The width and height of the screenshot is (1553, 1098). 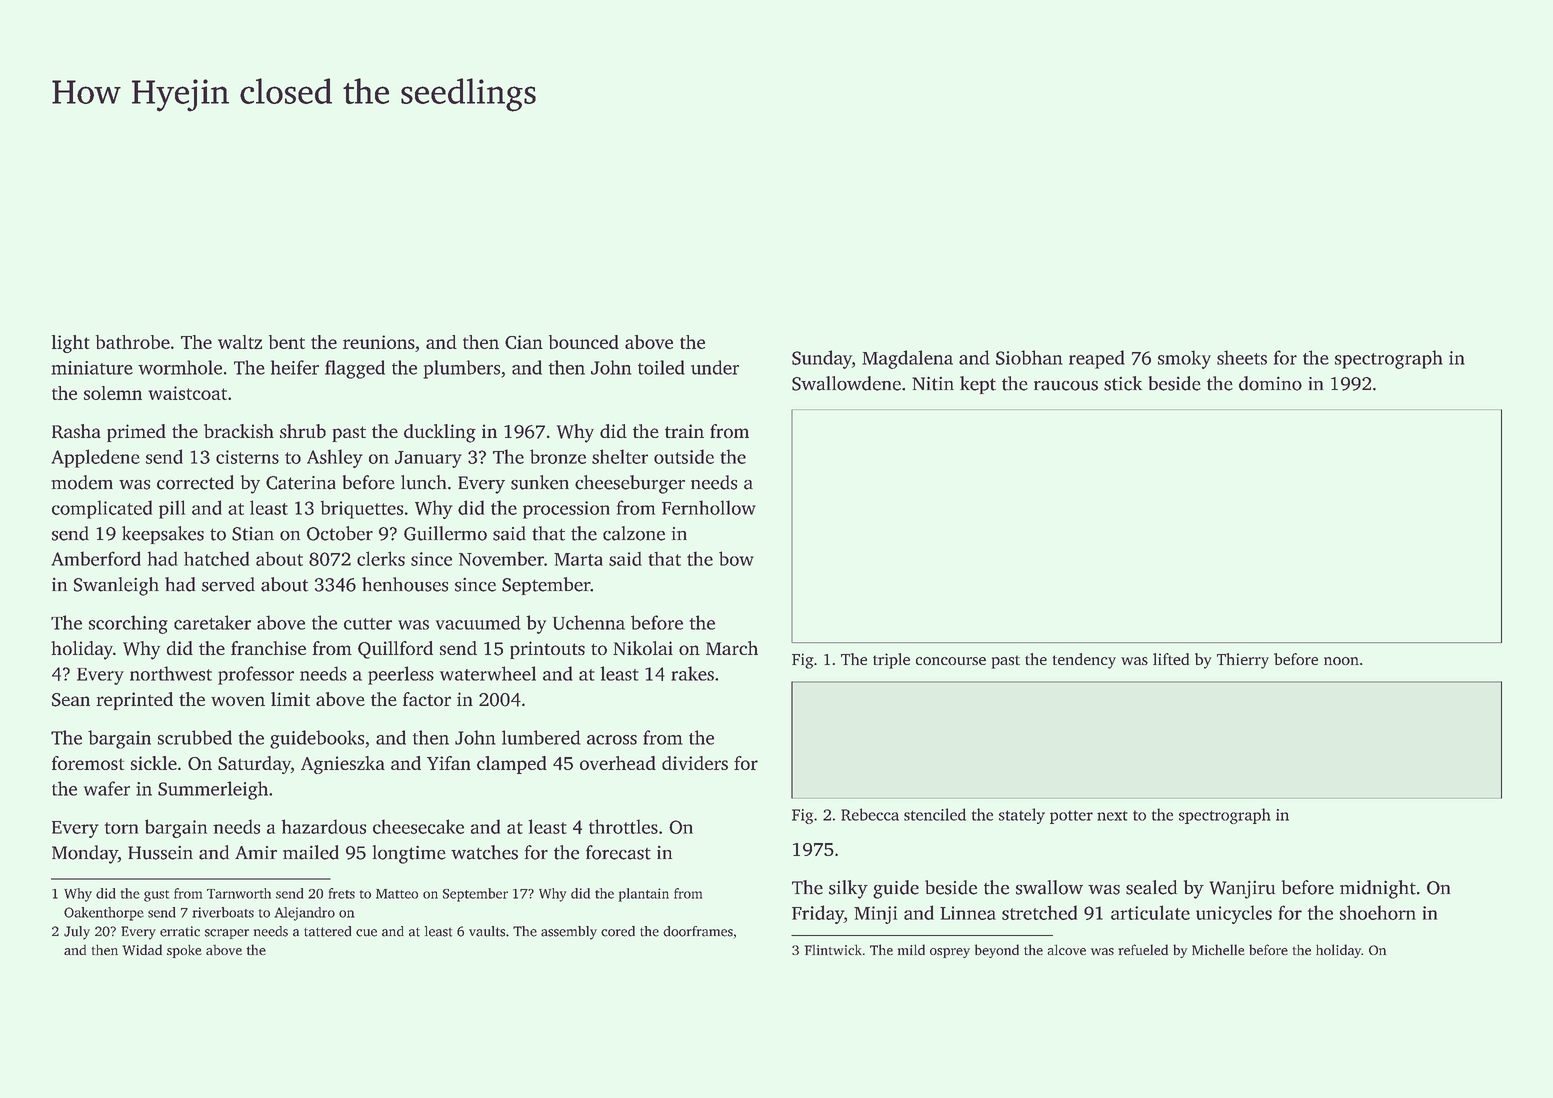 What do you see at coordinates (1243, 661) in the screenshot?
I see `Thierry` at bounding box center [1243, 661].
